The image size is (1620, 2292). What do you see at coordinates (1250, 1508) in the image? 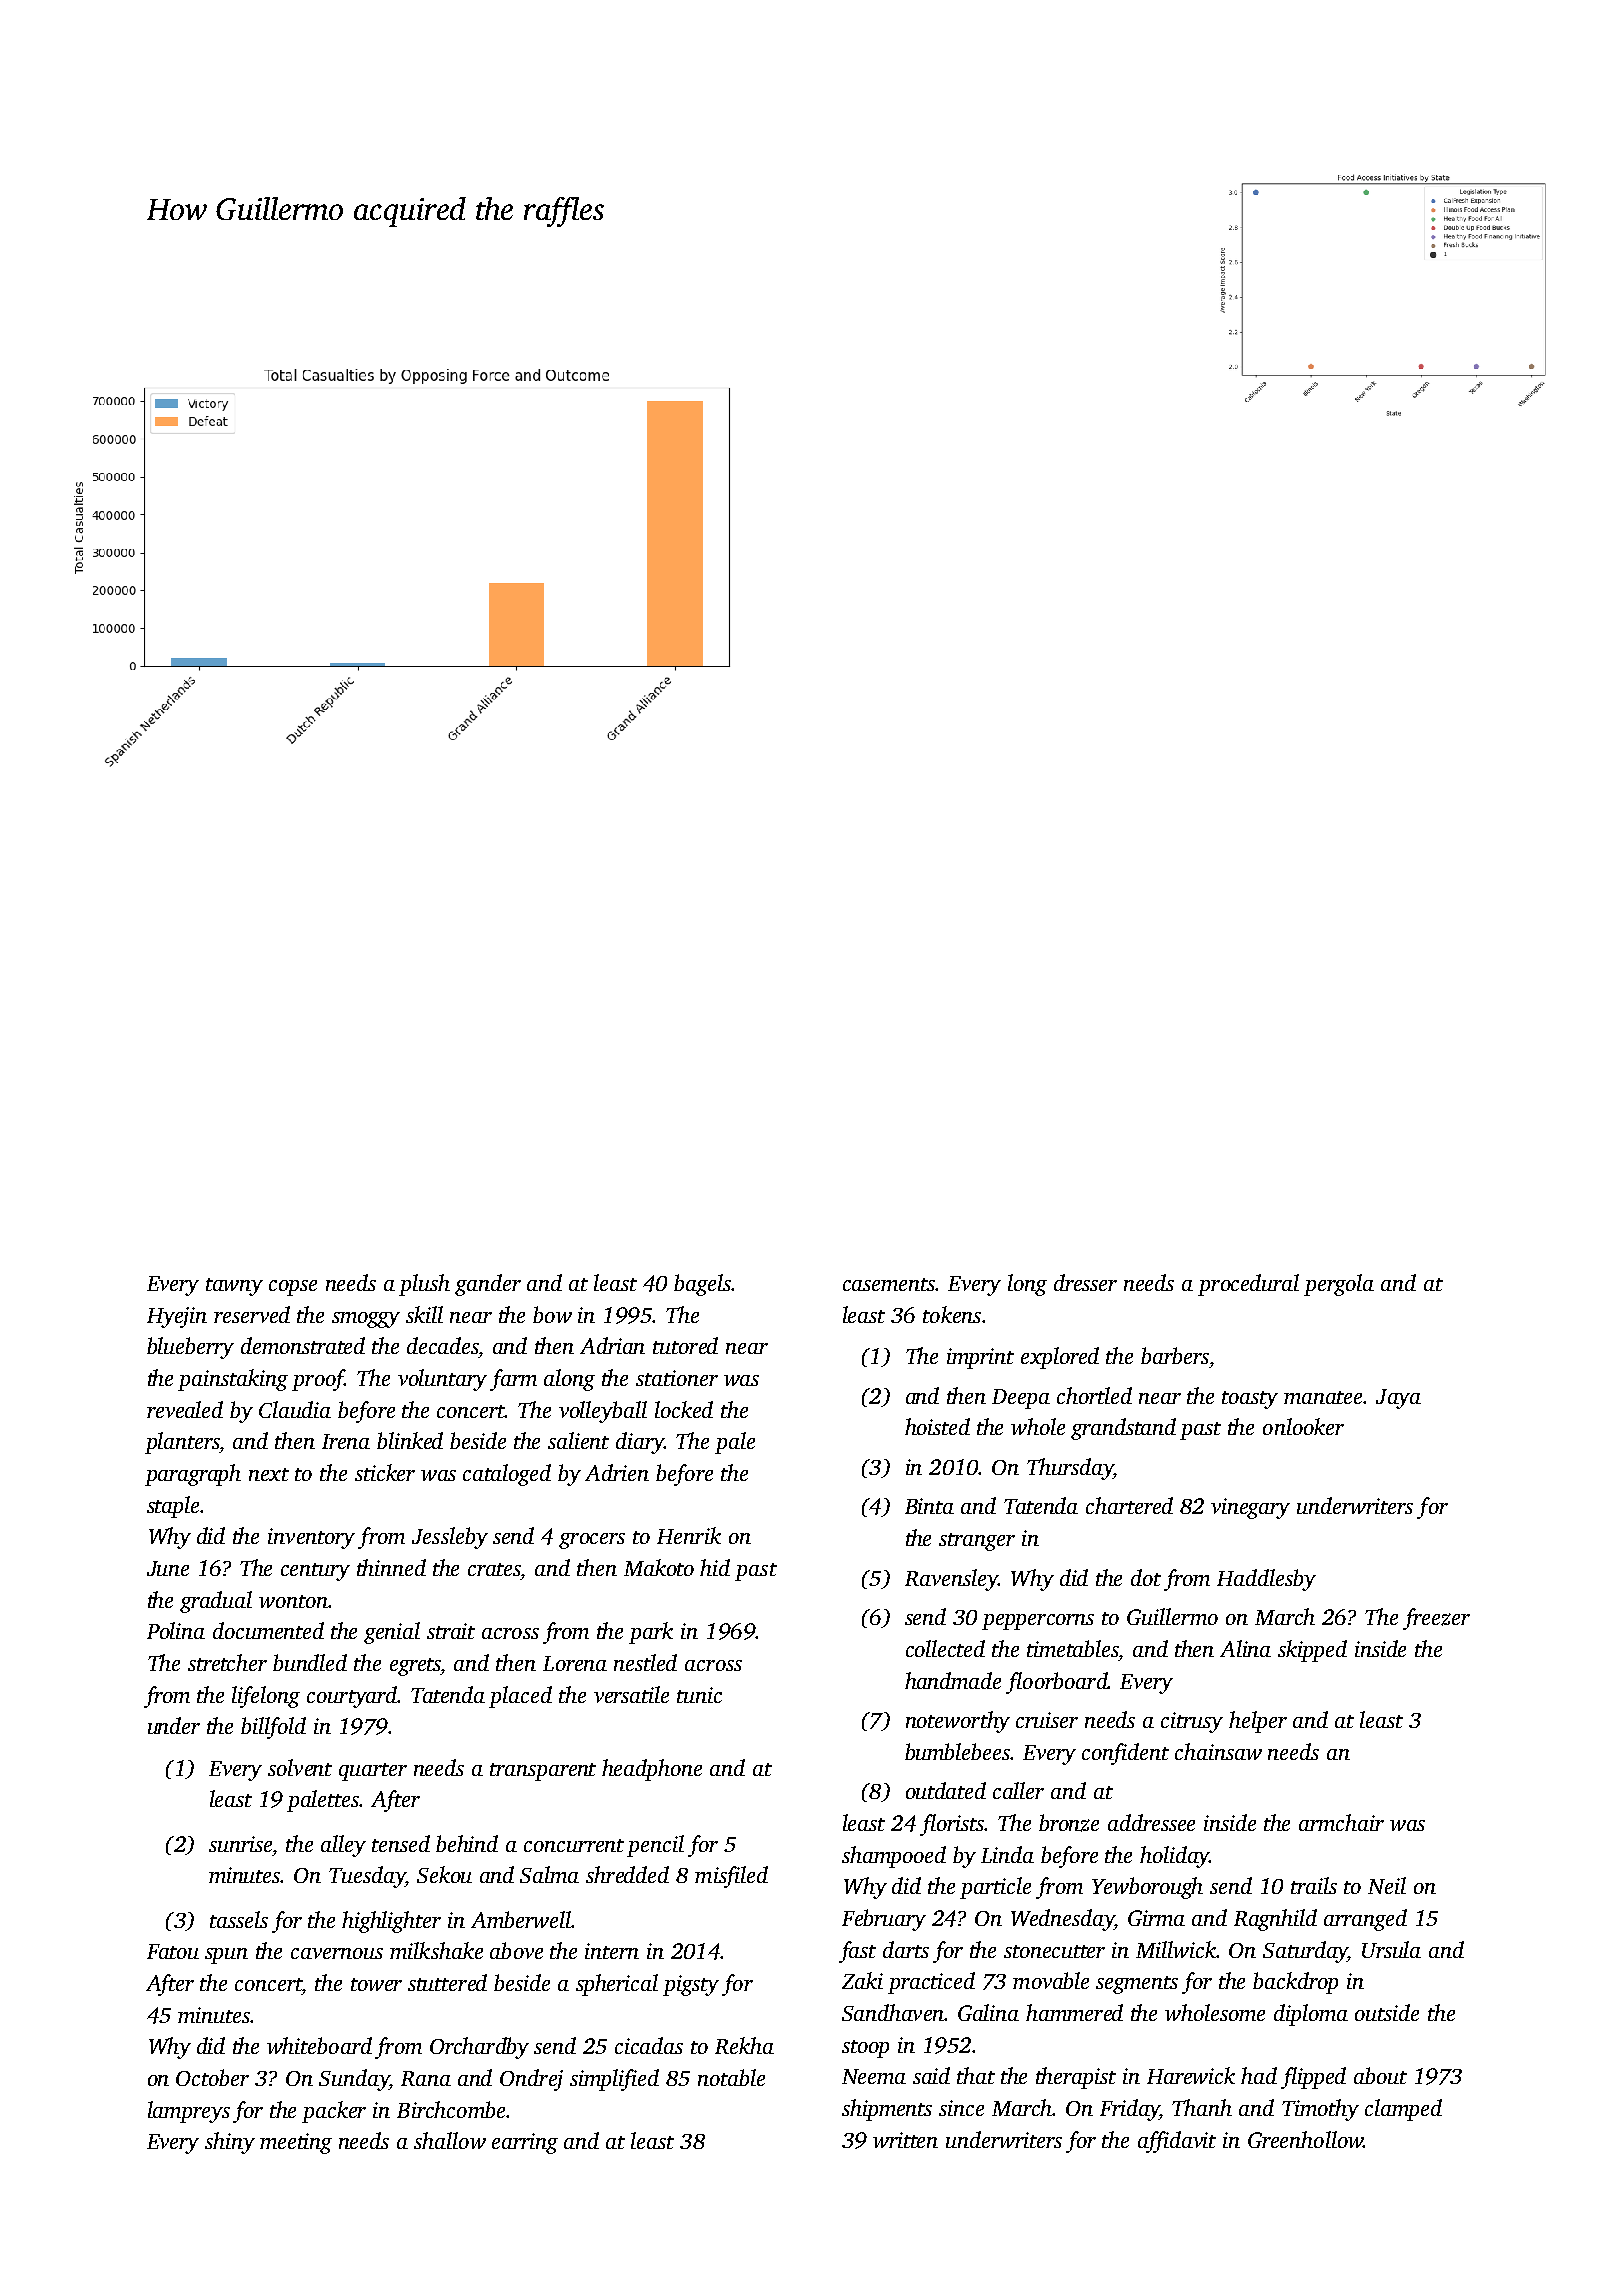
I see `vinegary` at bounding box center [1250, 1508].
